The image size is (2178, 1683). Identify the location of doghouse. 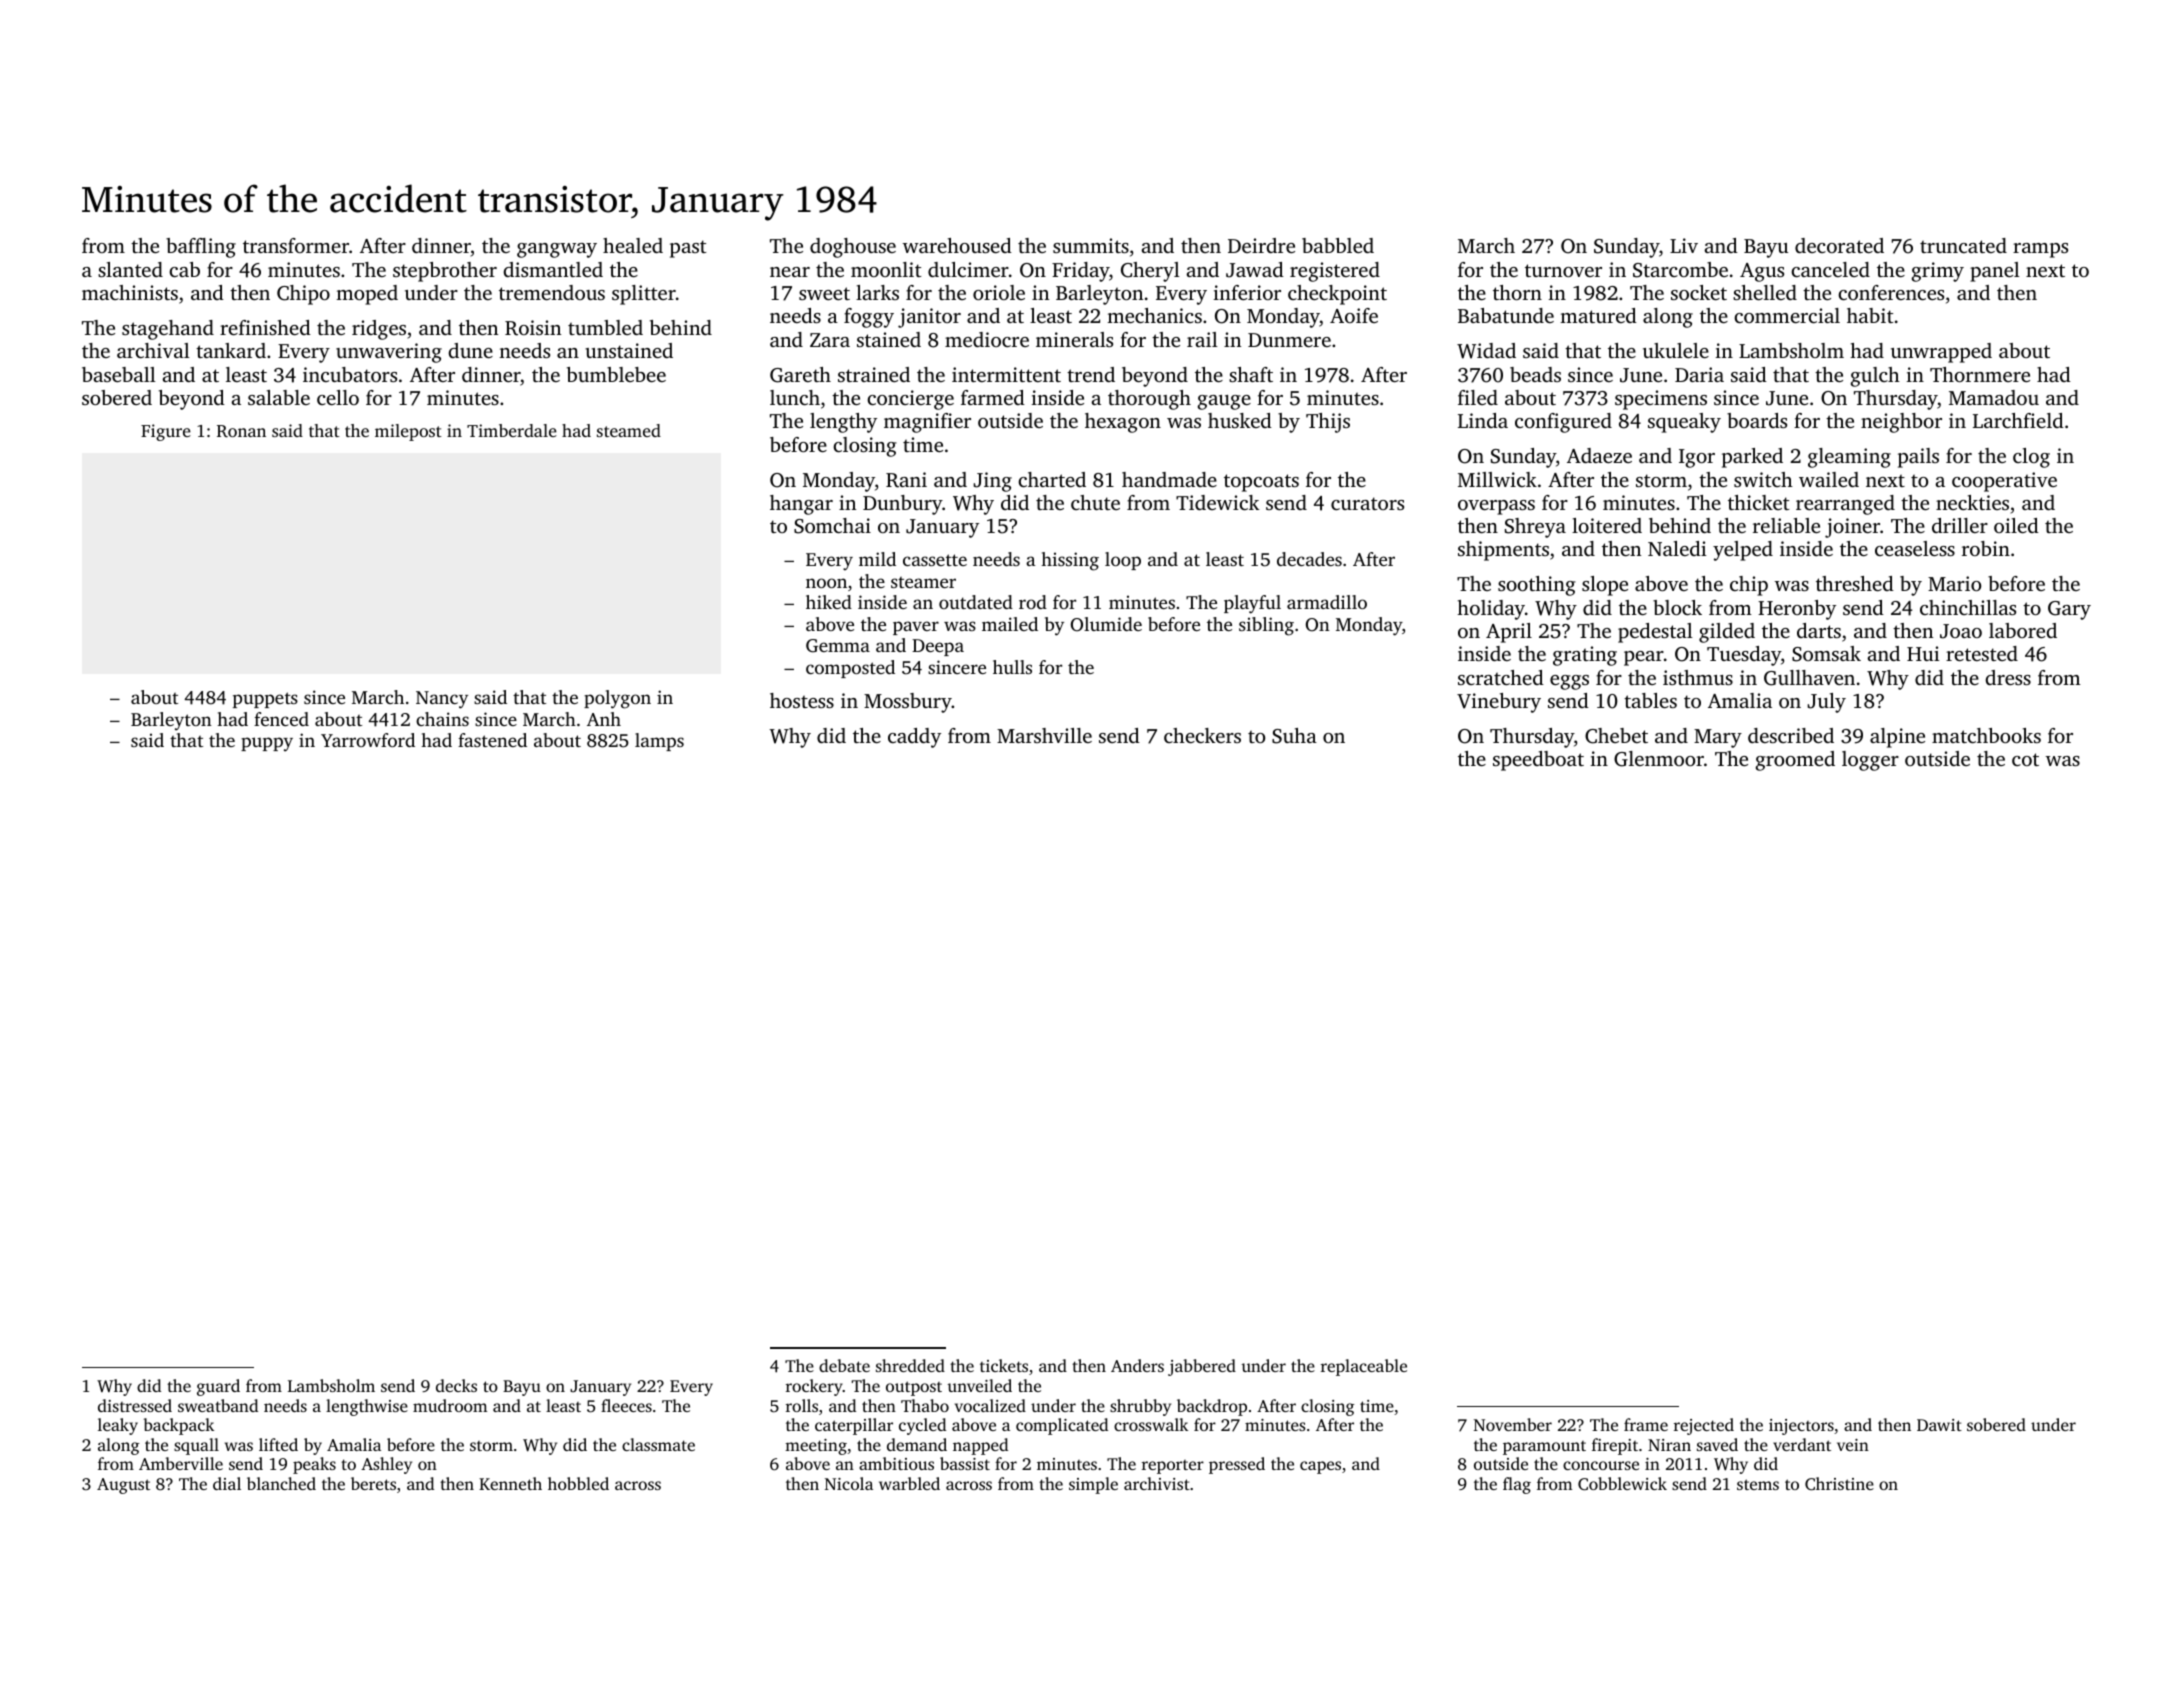
(853, 248).
